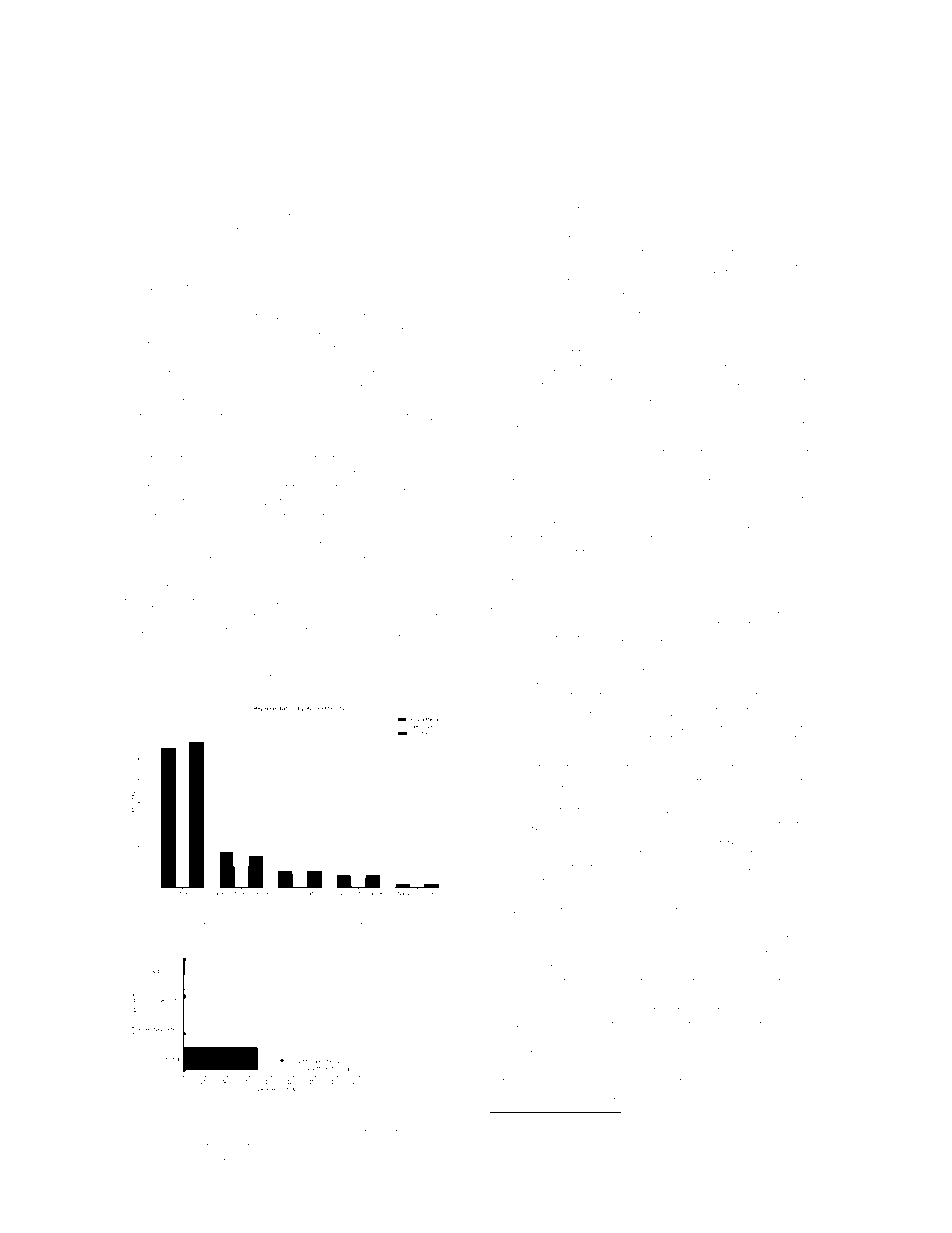 The image size is (952, 1233). Describe the element at coordinates (687, 912) in the screenshot. I see `protractors` at that location.
